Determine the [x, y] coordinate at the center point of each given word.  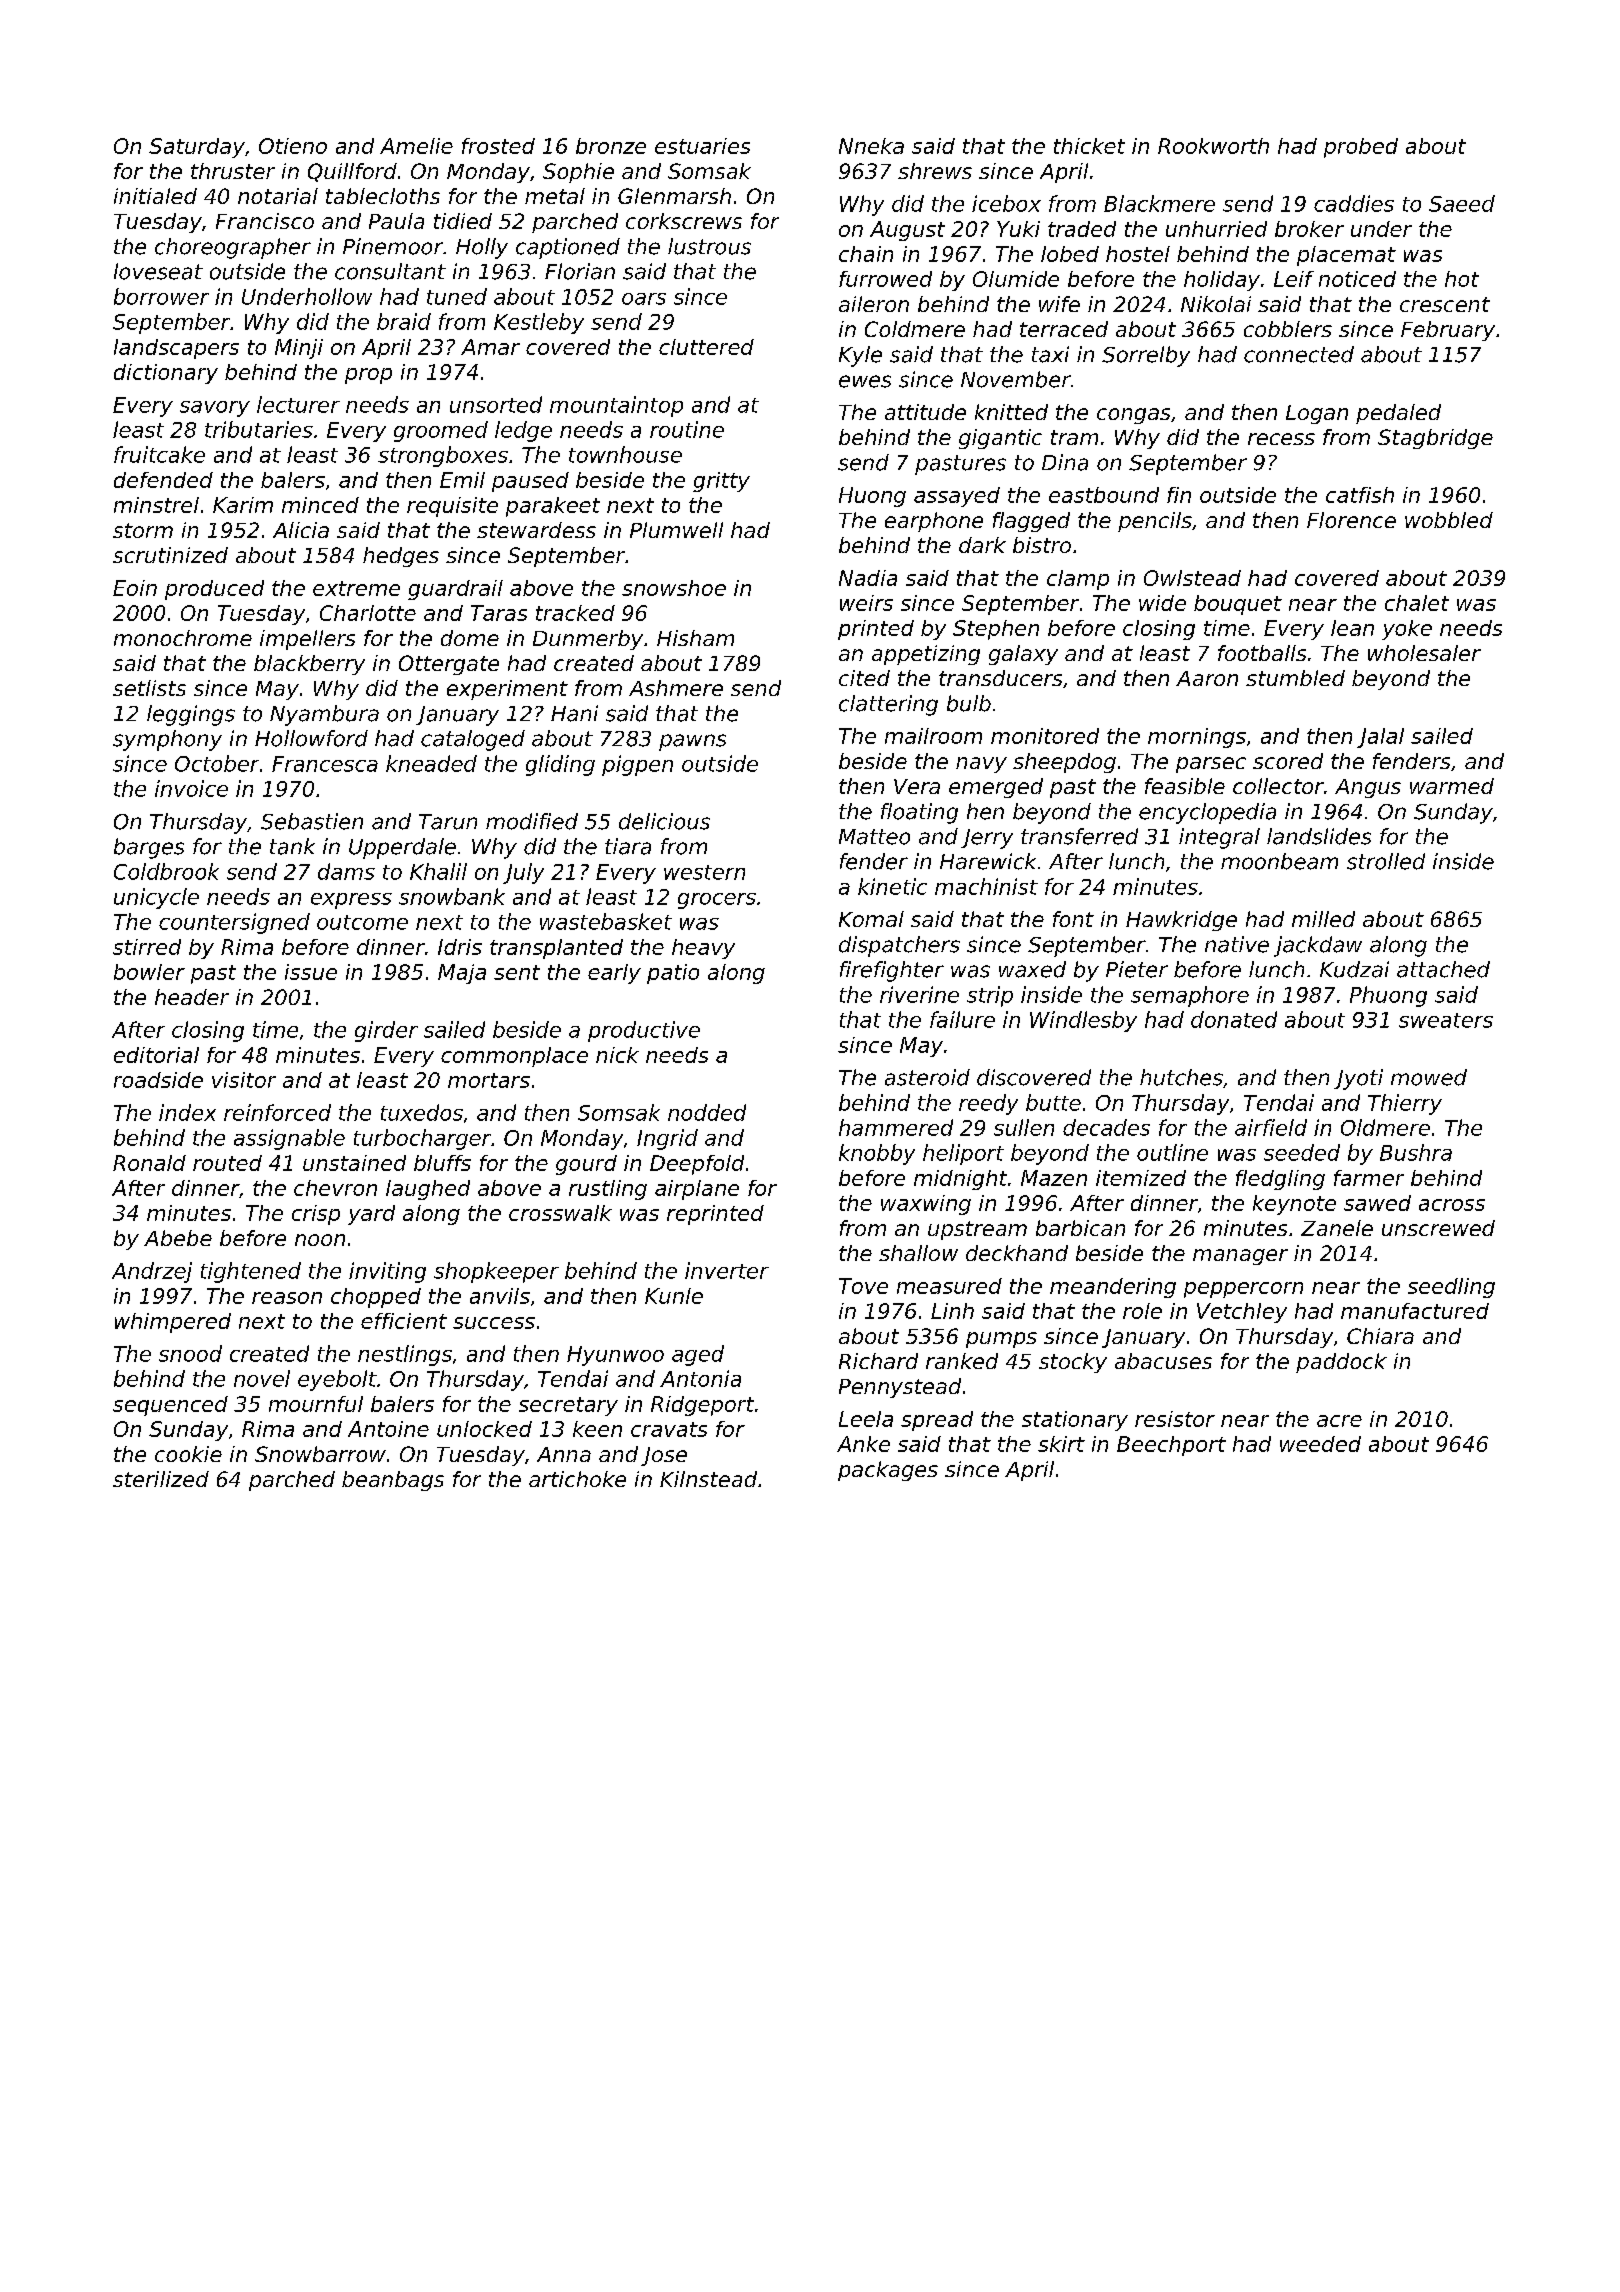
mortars [489, 1080]
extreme [356, 588]
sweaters [1446, 1020]
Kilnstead [708, 1479]
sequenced [170, 1406]
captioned [568, 248]
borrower [161, 296]
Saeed [1462, 203]
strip [990, 996]
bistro [1042, 545]
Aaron [1207, 678]
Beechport [1171, 1446]
